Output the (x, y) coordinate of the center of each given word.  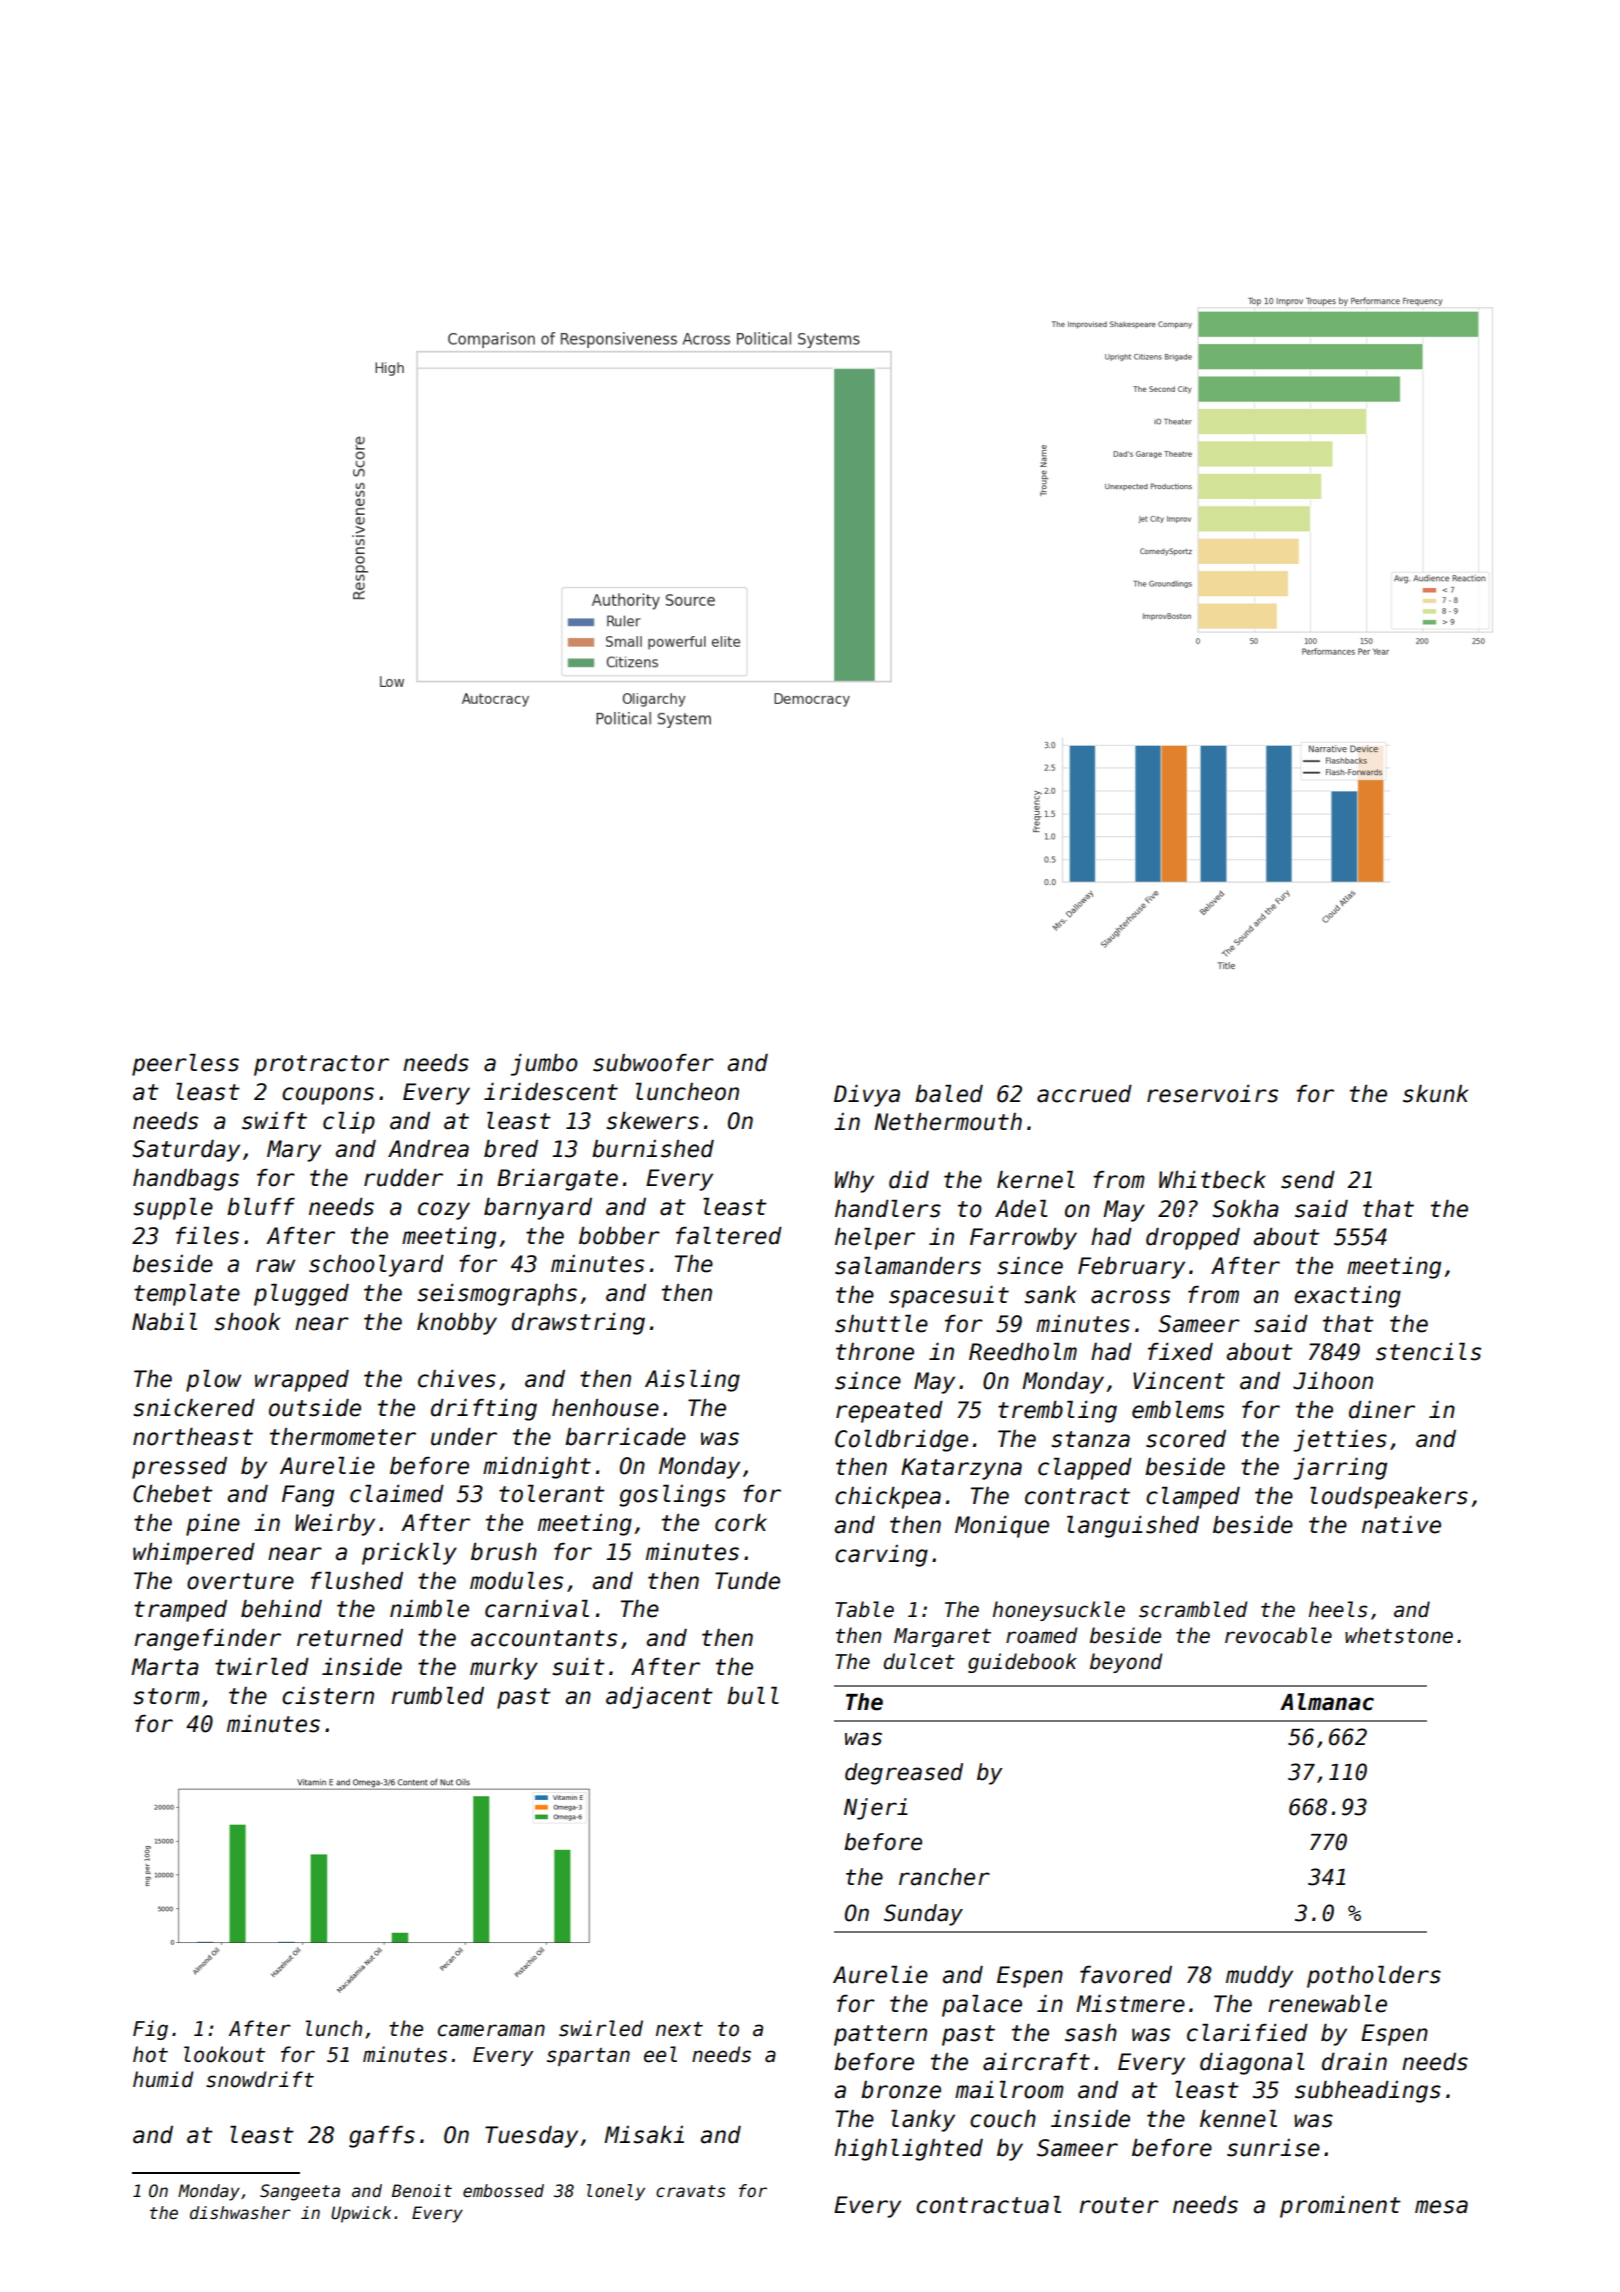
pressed (179, 1468)
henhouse (605, 1408)
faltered (729, 1236)
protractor (321, 1065)
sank (1050, 1295)
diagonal (1252, 2064)
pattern (880, 2035)
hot (150, 2054)
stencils (1428, 1352)
